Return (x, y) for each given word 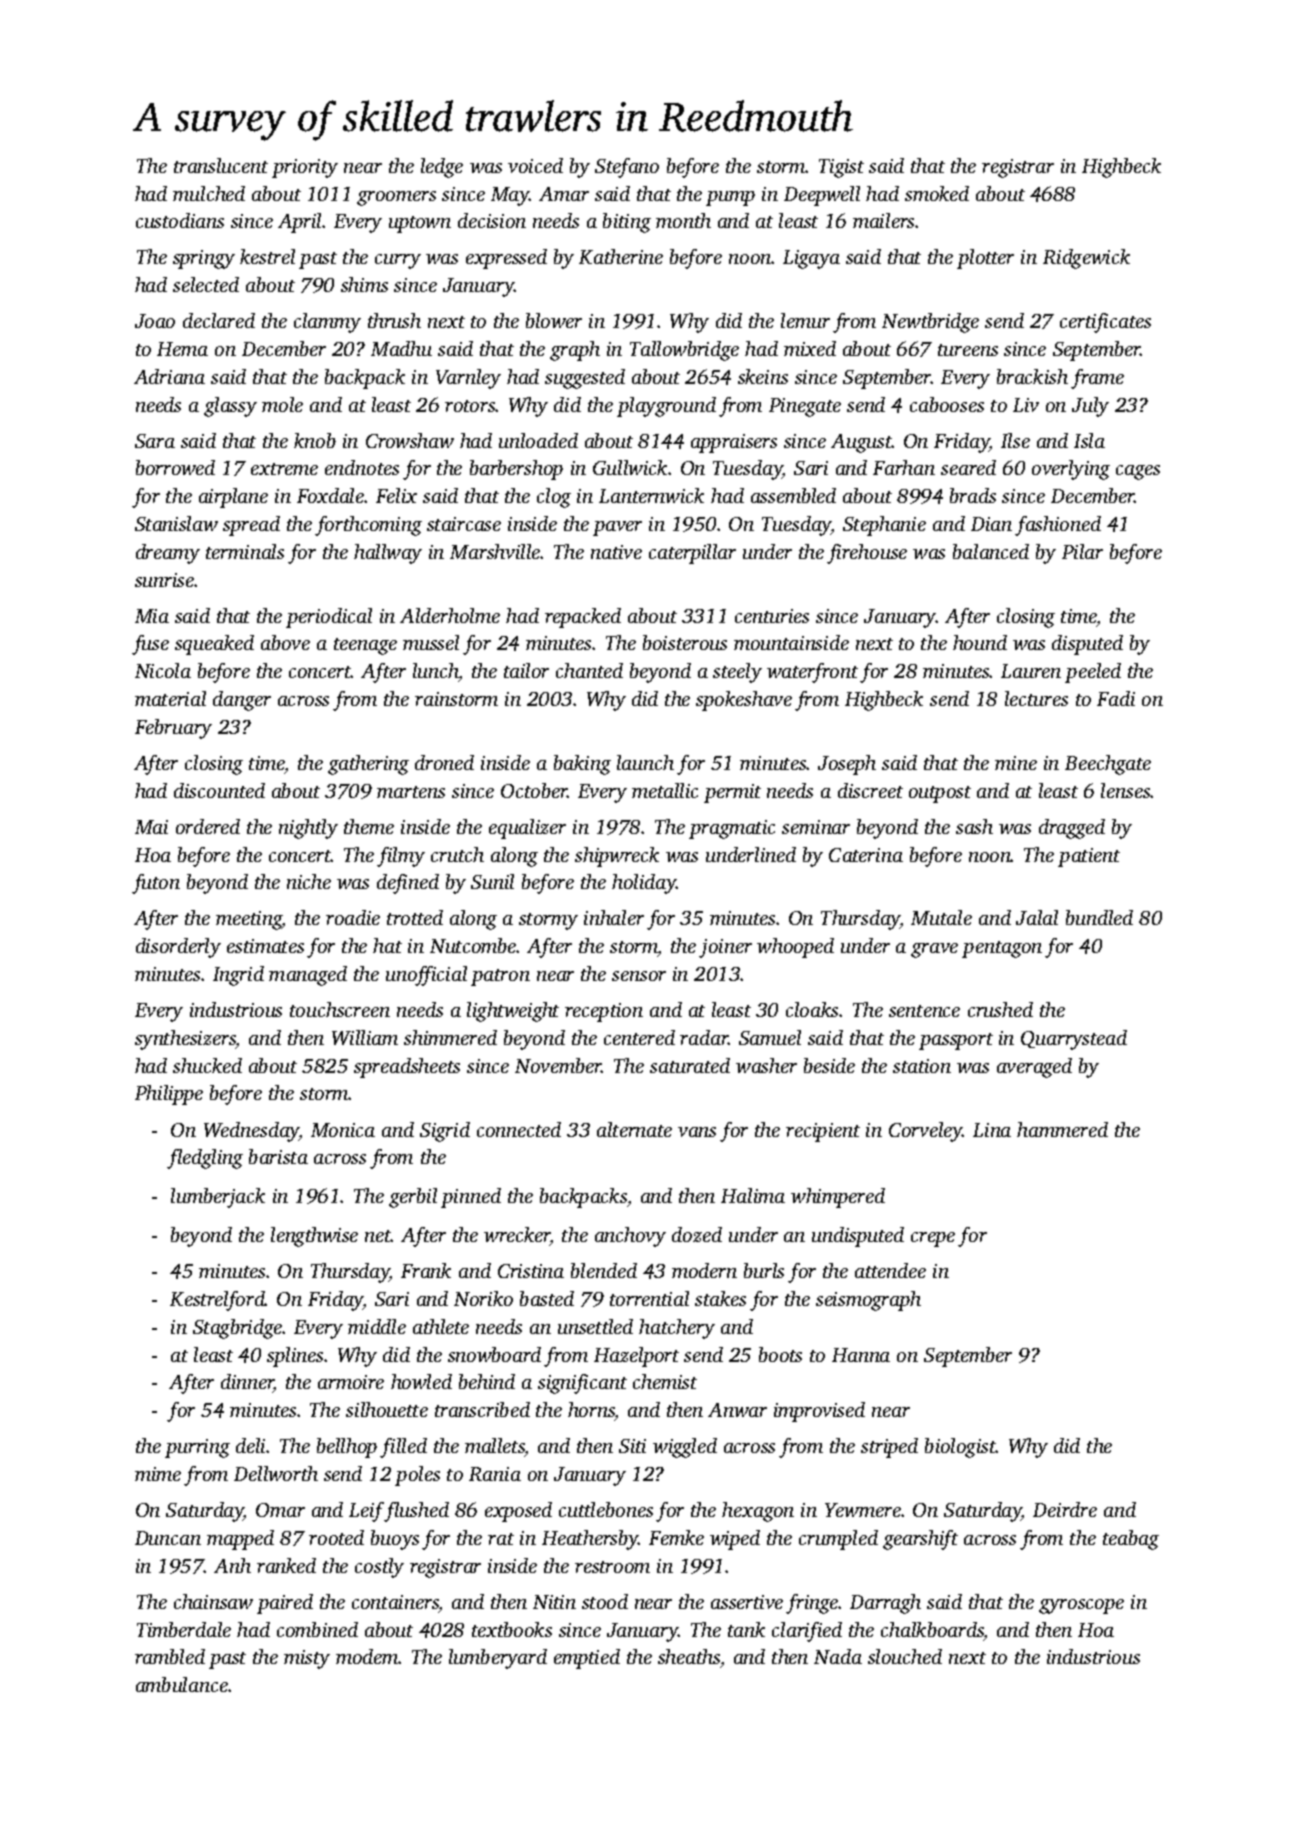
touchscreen (340, 1009)
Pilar (1082, 551)
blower (554, 320)
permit (732, 793)
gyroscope (1081, 1606)
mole (282, 404)
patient (1089, 857)
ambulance (182, 1684)
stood (605, 1601)
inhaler (614, 917)
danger (242, 701)
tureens (968, 350)
